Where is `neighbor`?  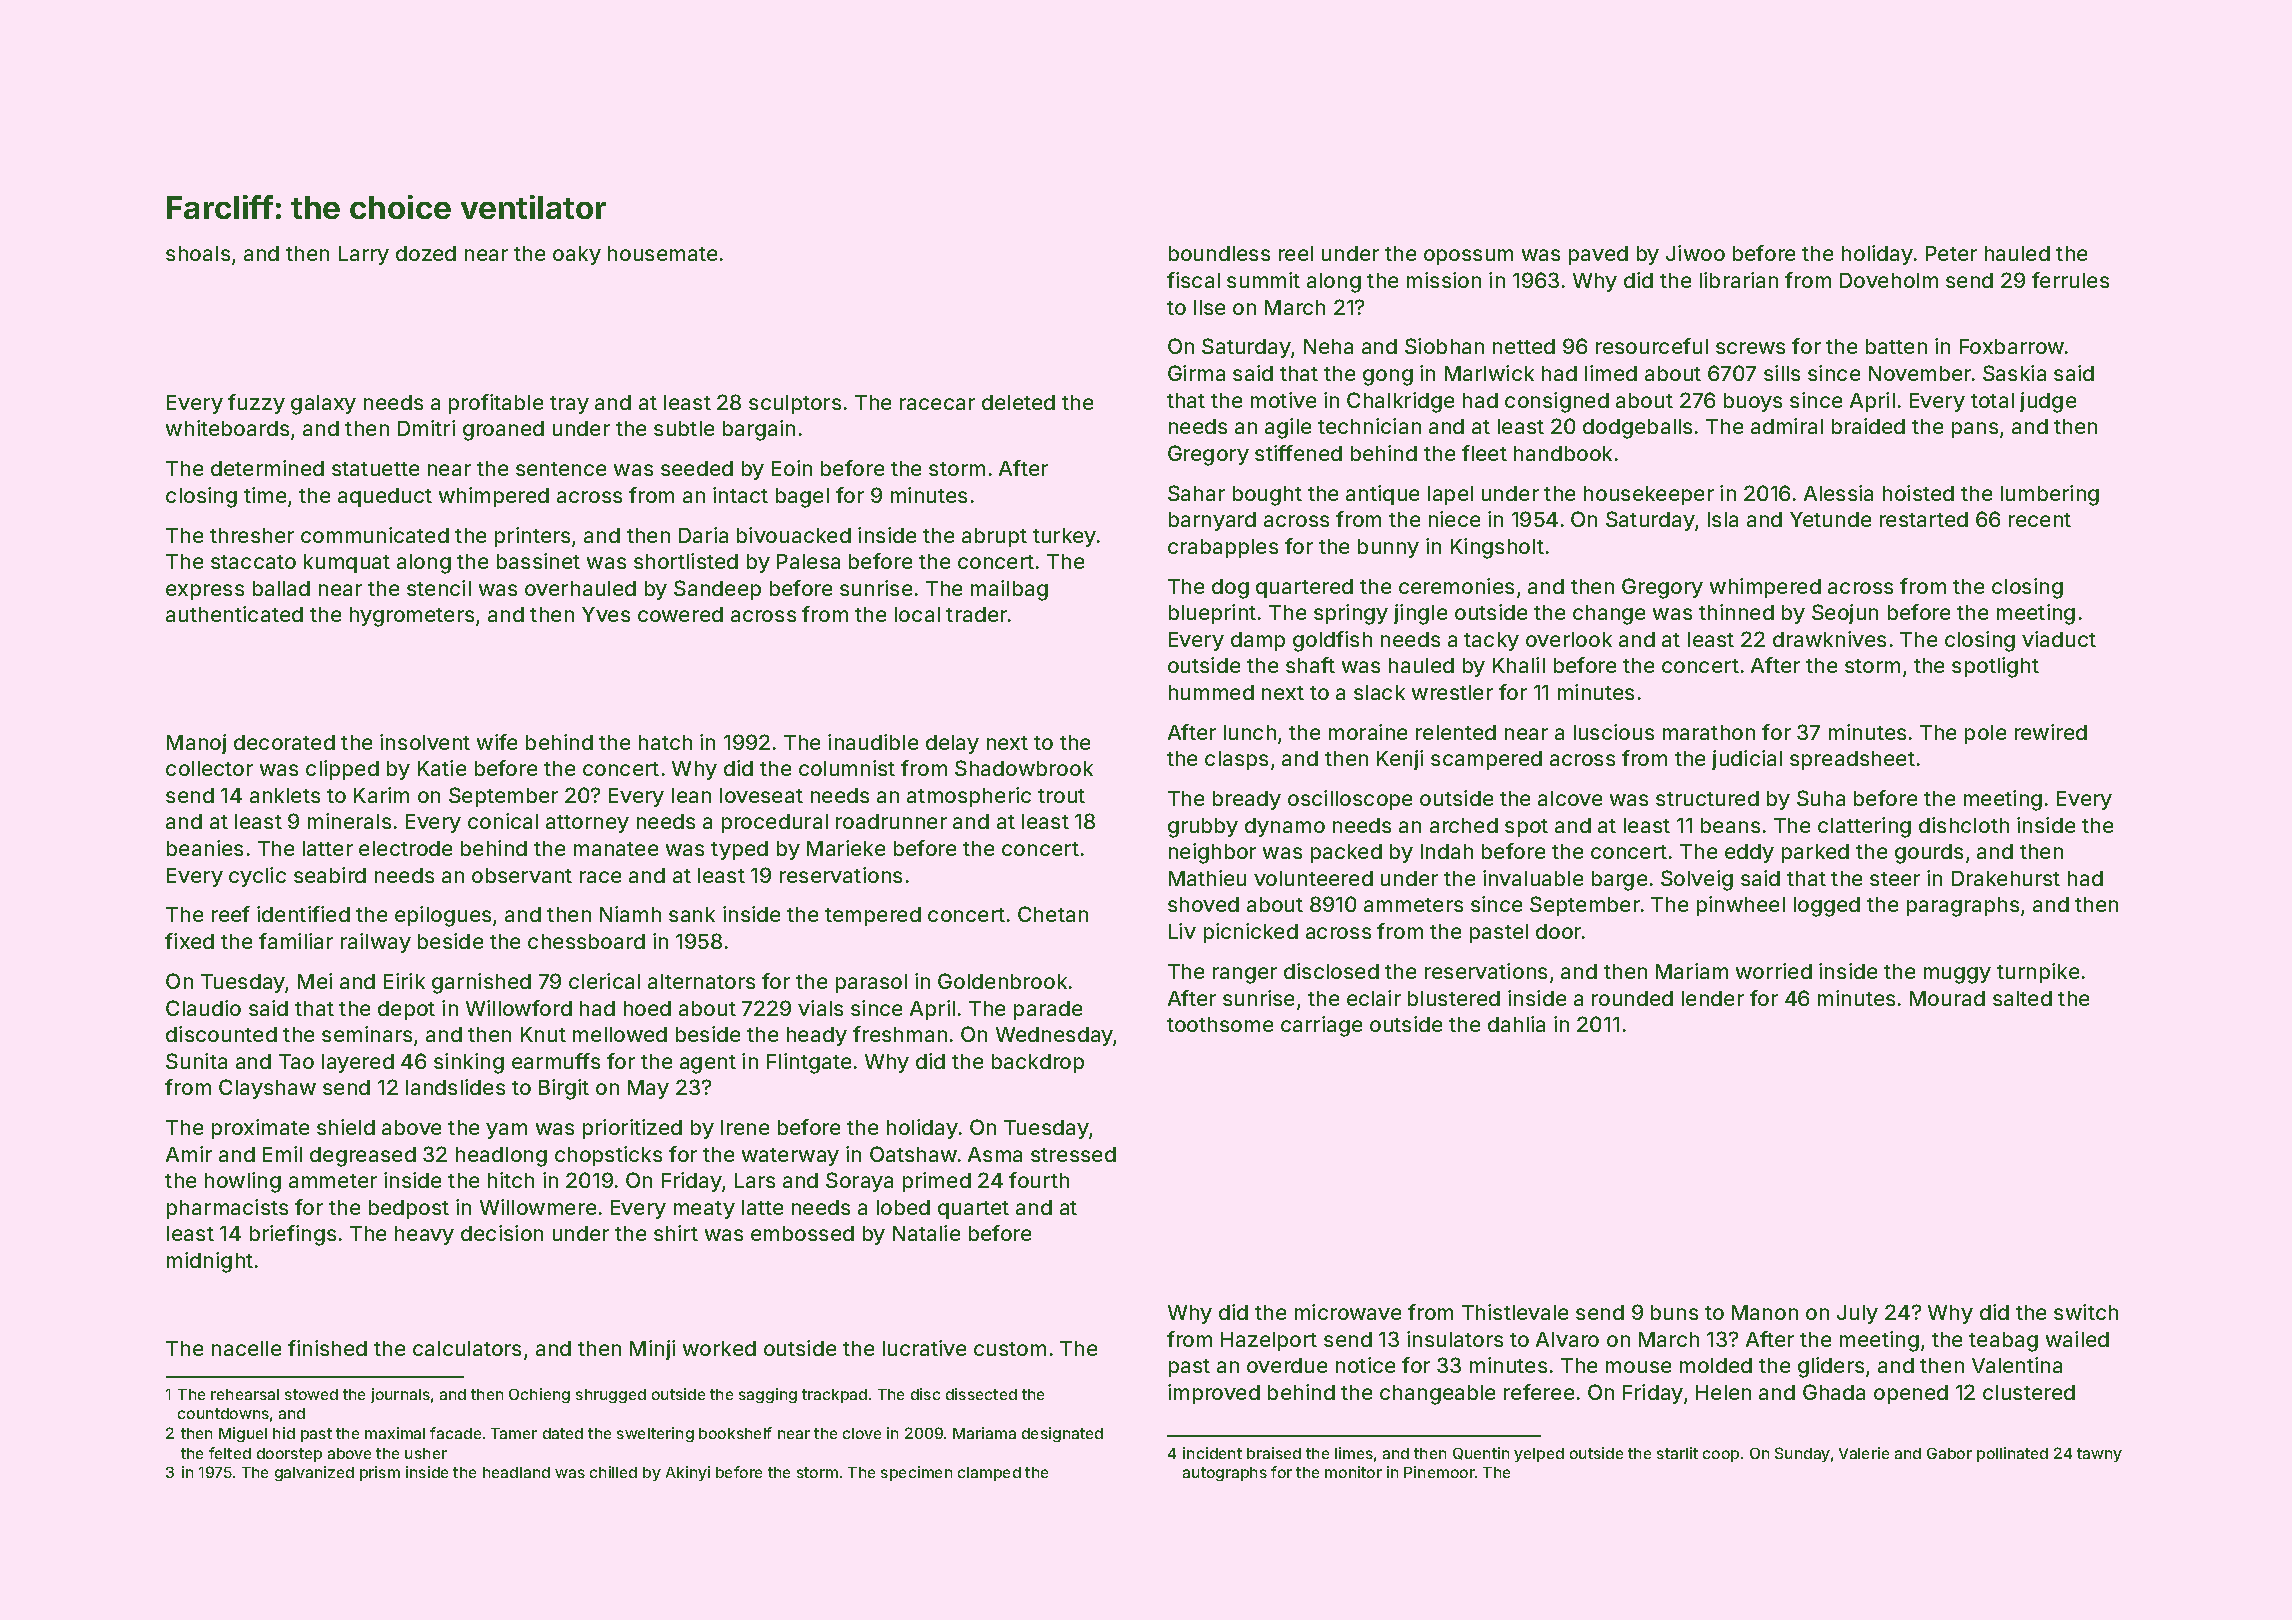
neighbor is located at coordinates (1212, 853).
